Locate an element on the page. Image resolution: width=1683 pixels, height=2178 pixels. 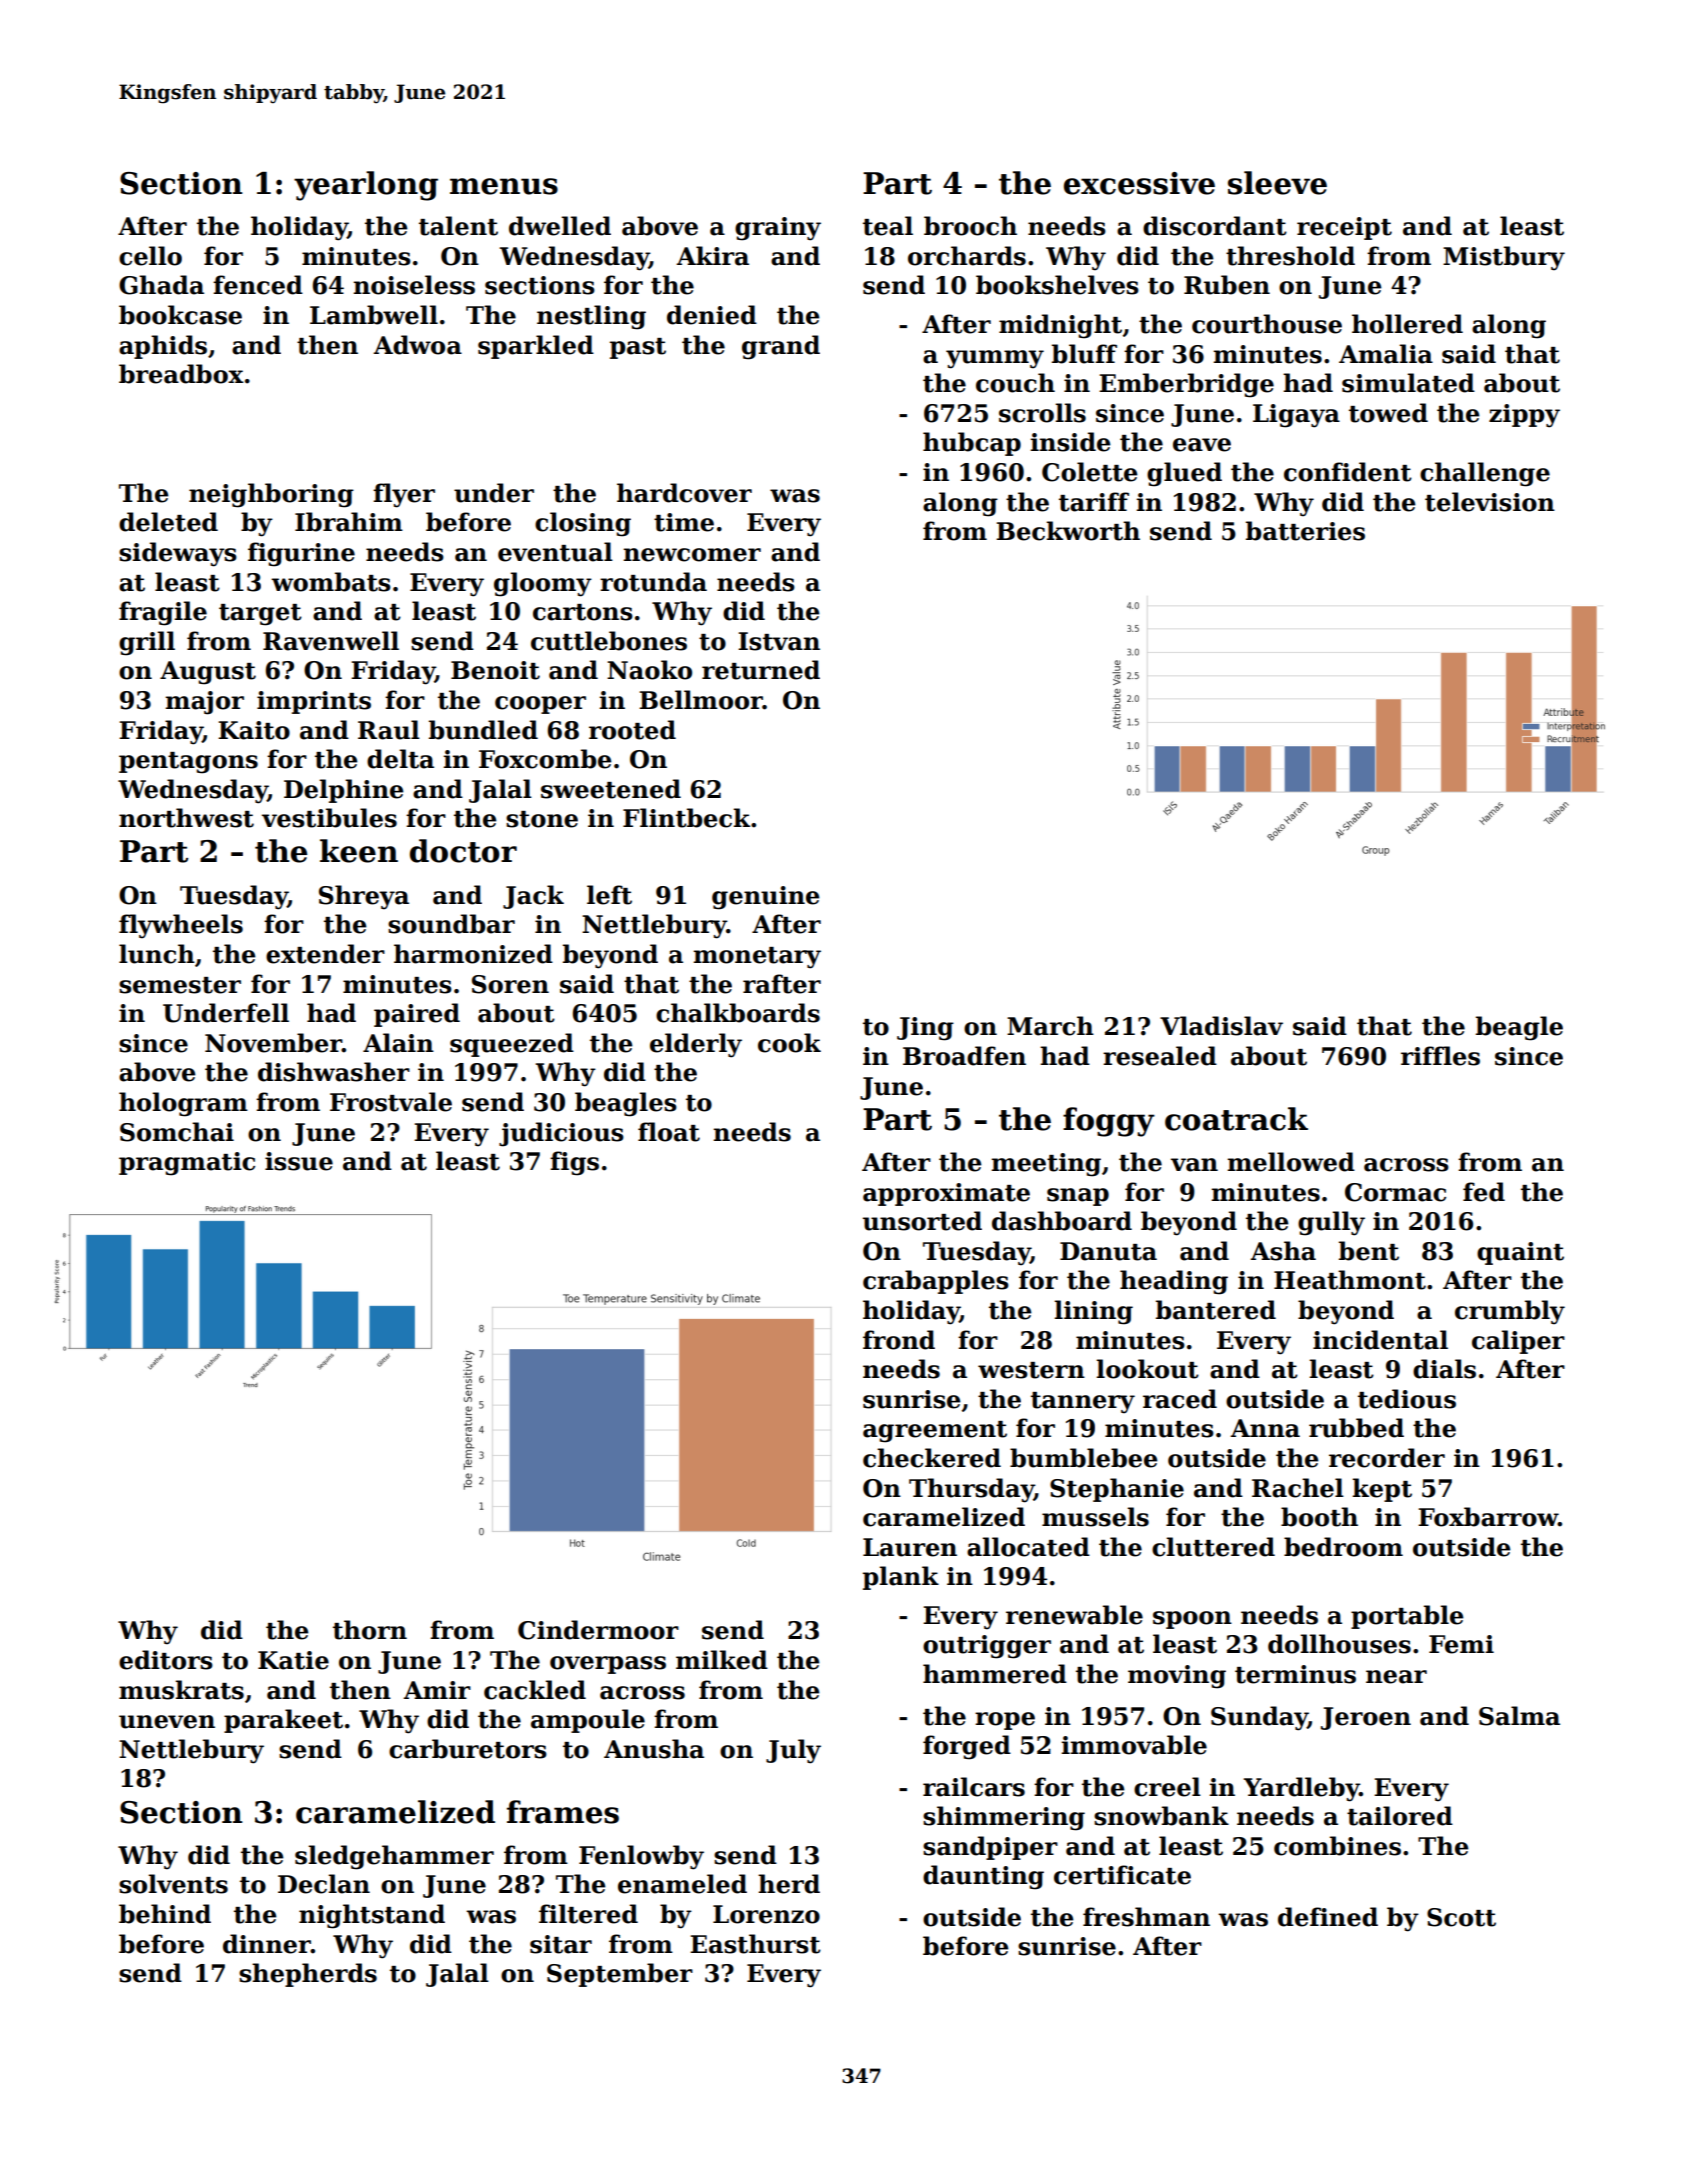
Salma is located at coordinates (1519, 1716).
